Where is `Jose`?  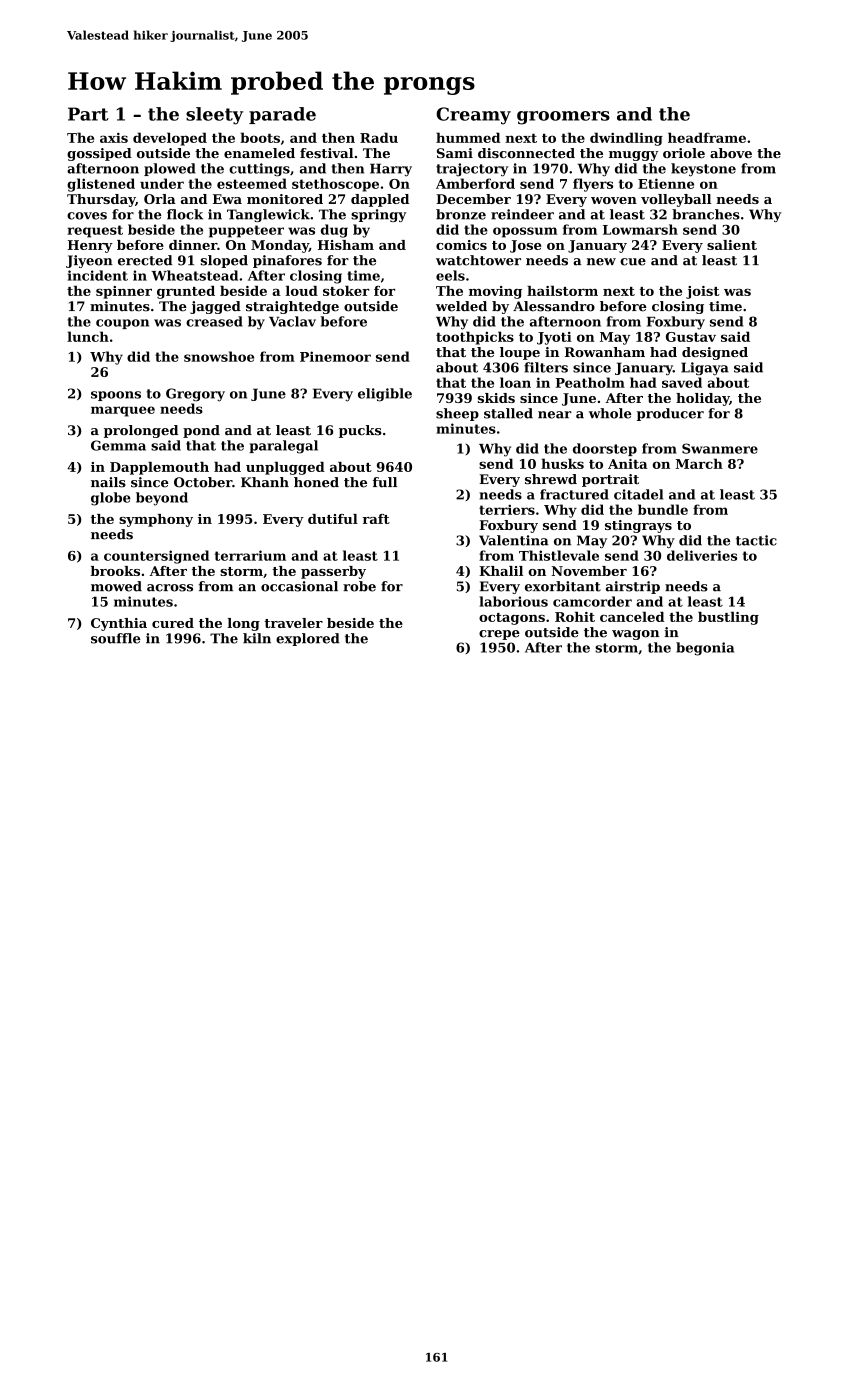
Jose is located at coordinates (525, 246).
